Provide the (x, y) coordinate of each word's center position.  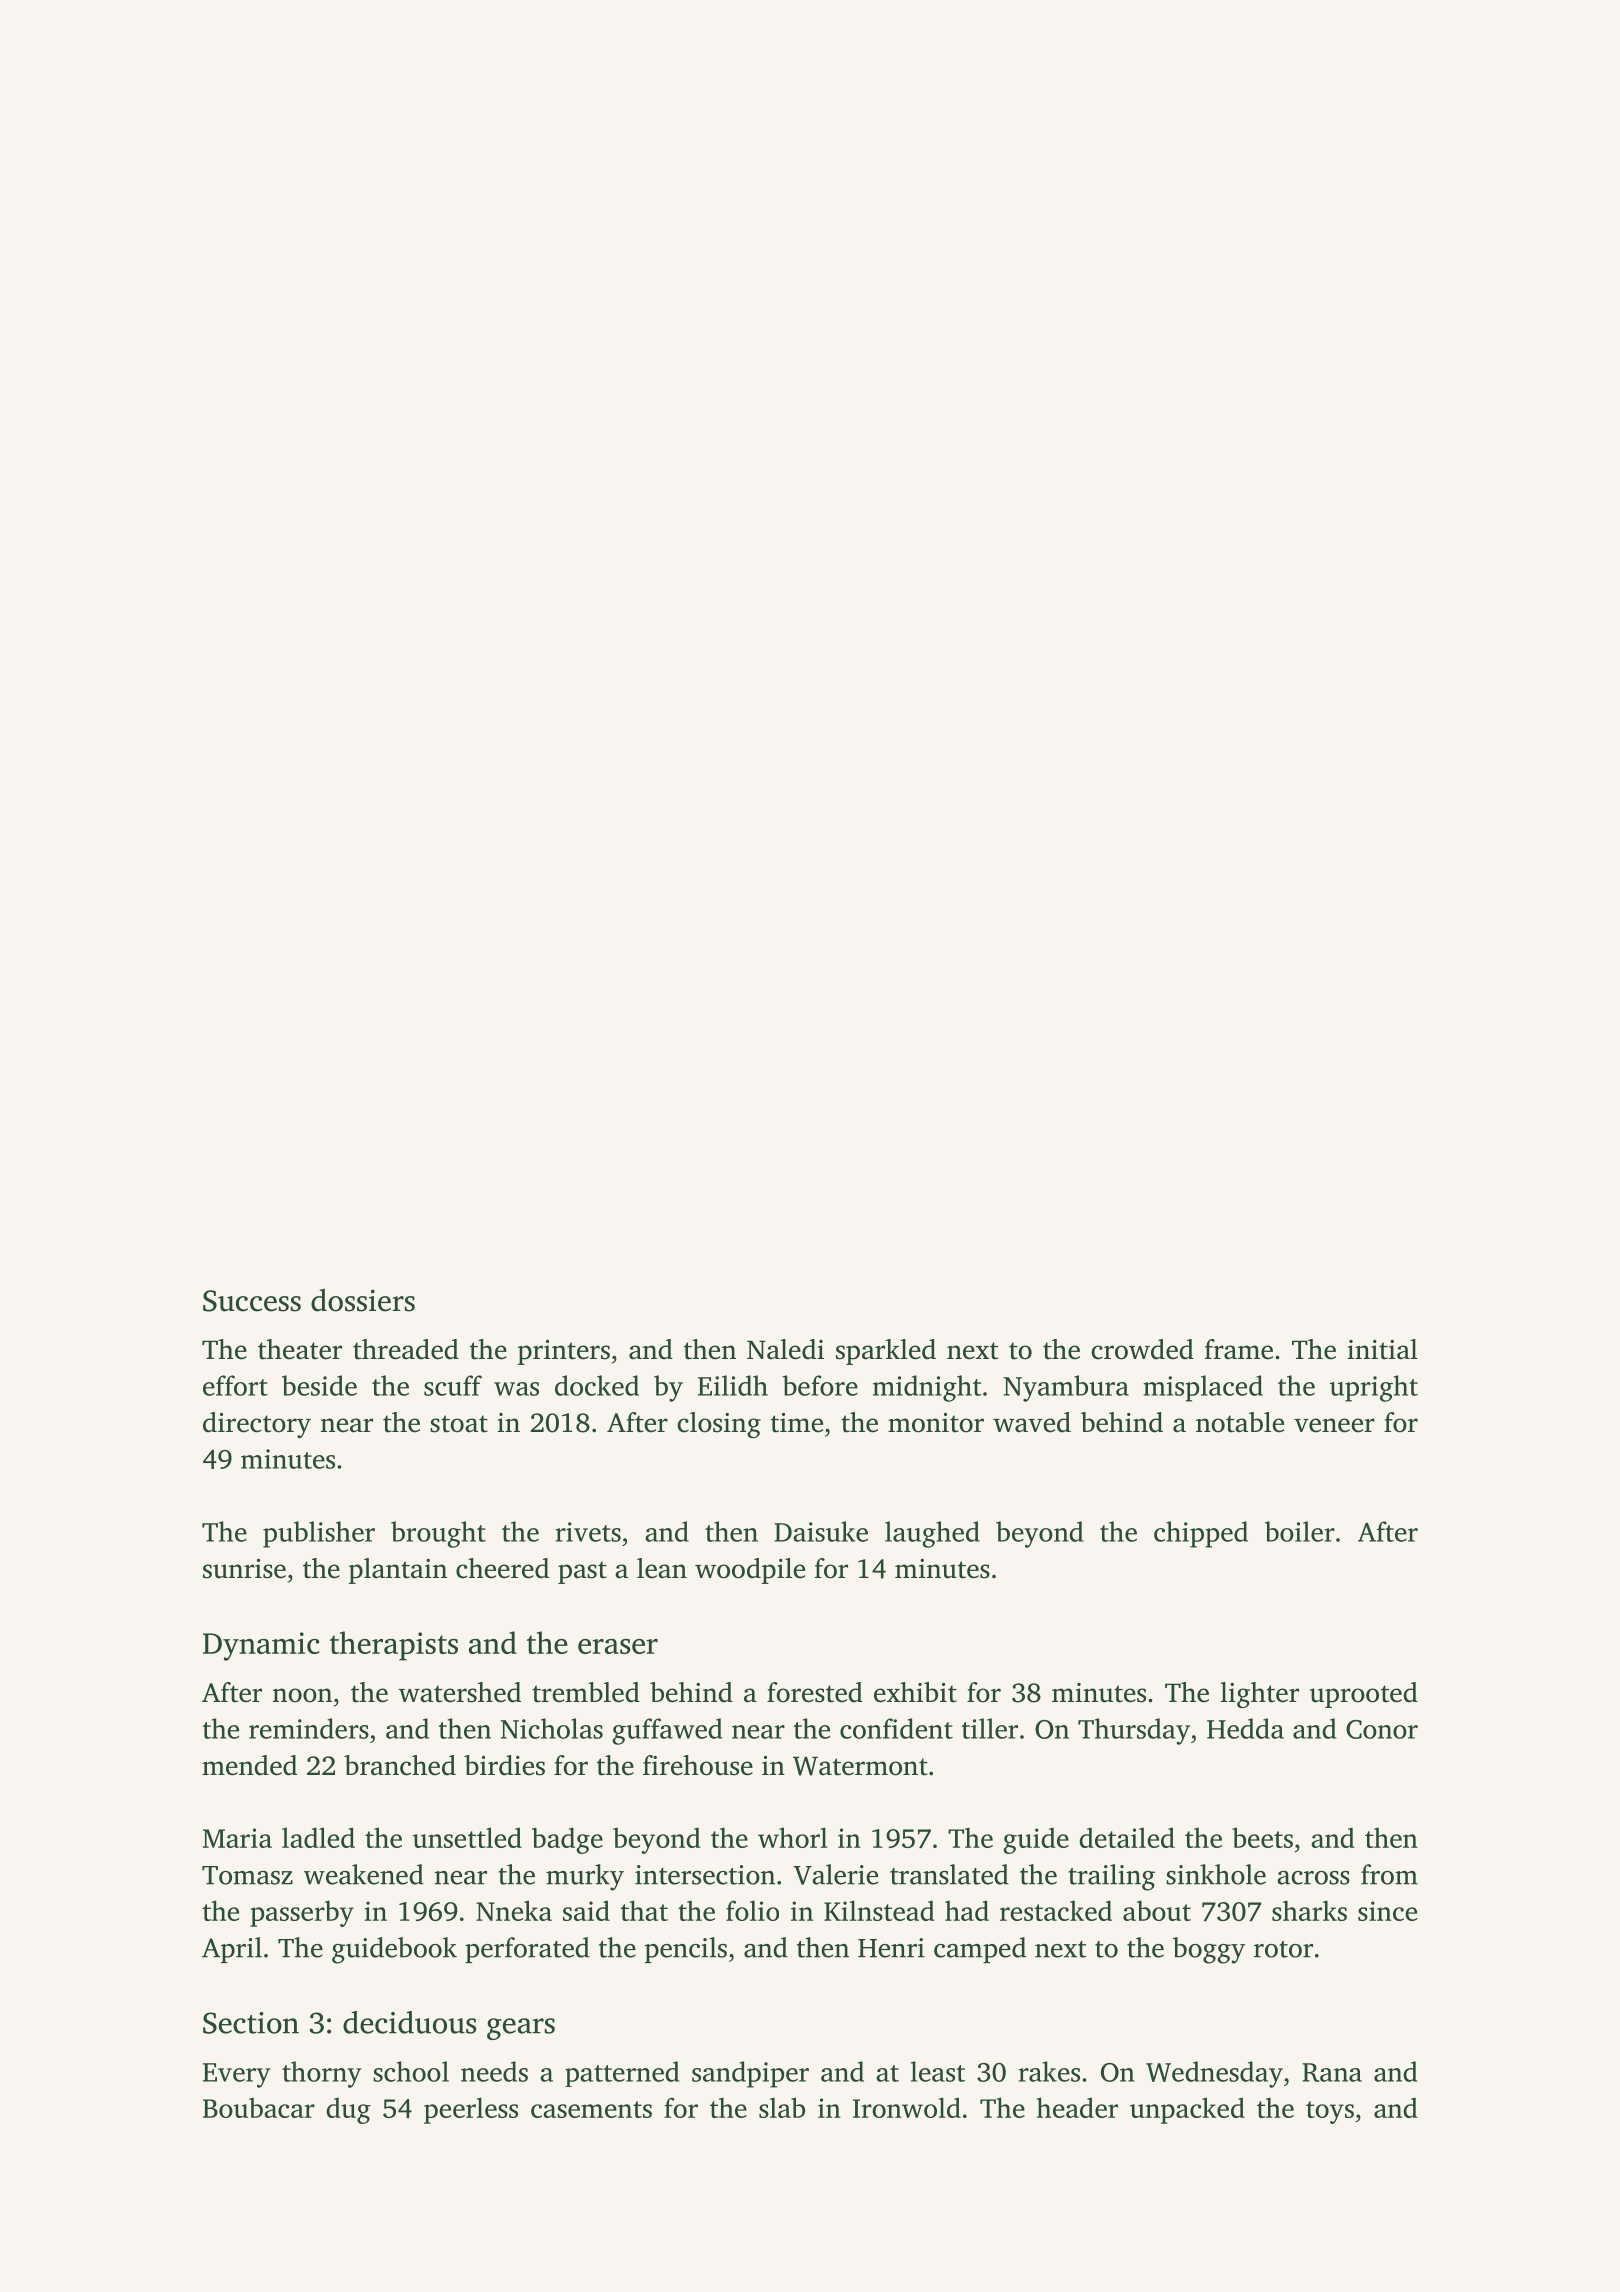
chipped (1201, 1534)
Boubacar (259, 2108)
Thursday (1134, 1731)
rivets (588, 1532)
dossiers (363, 1300)
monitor (936, 1423)
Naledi (785, 1349)
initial (1382, 1349)
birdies (504, 1765)
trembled (586, 1692)
